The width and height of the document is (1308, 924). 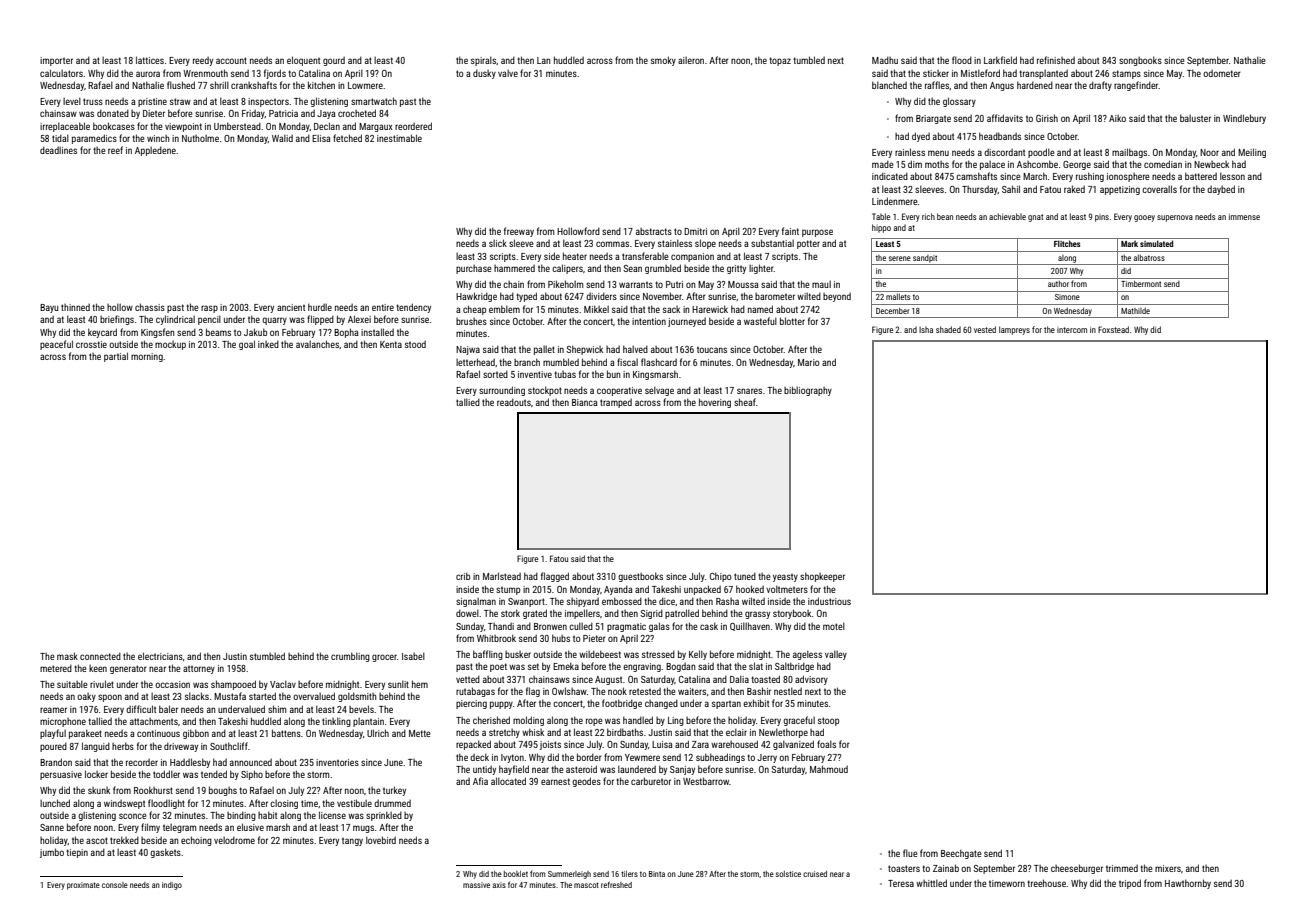 I want to click on importer, so click(x=56, y=61).
